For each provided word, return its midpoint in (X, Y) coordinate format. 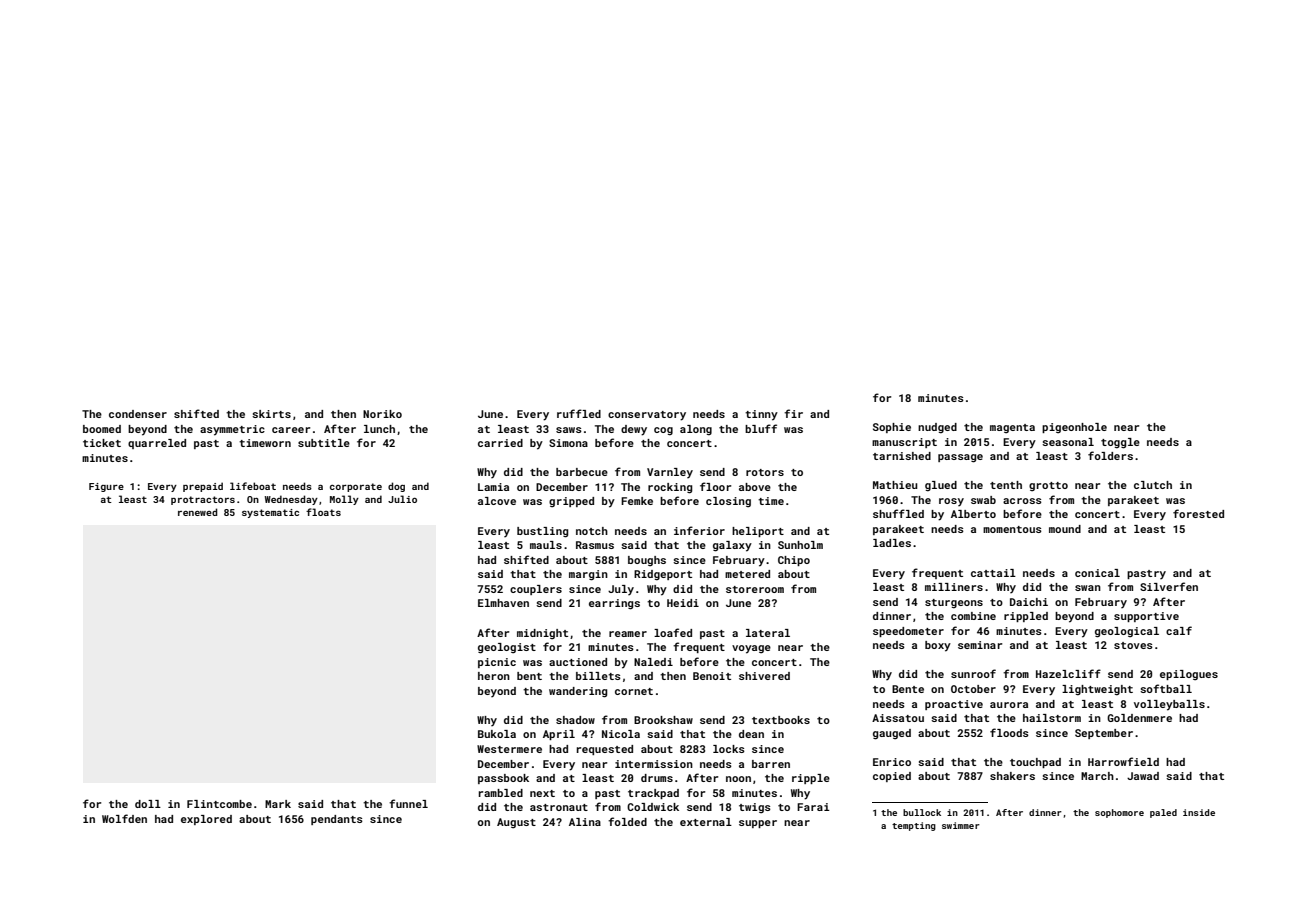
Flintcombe (219, 804)
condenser (138, 414)
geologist (507, 648)
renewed (198, 512)
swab (983, 500)
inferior (699, 530)
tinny (761, 415)
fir (793, 413)
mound (1065, 529)
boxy (938, 646)
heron (494, 676)
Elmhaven (503, 603)
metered (747, 574)
